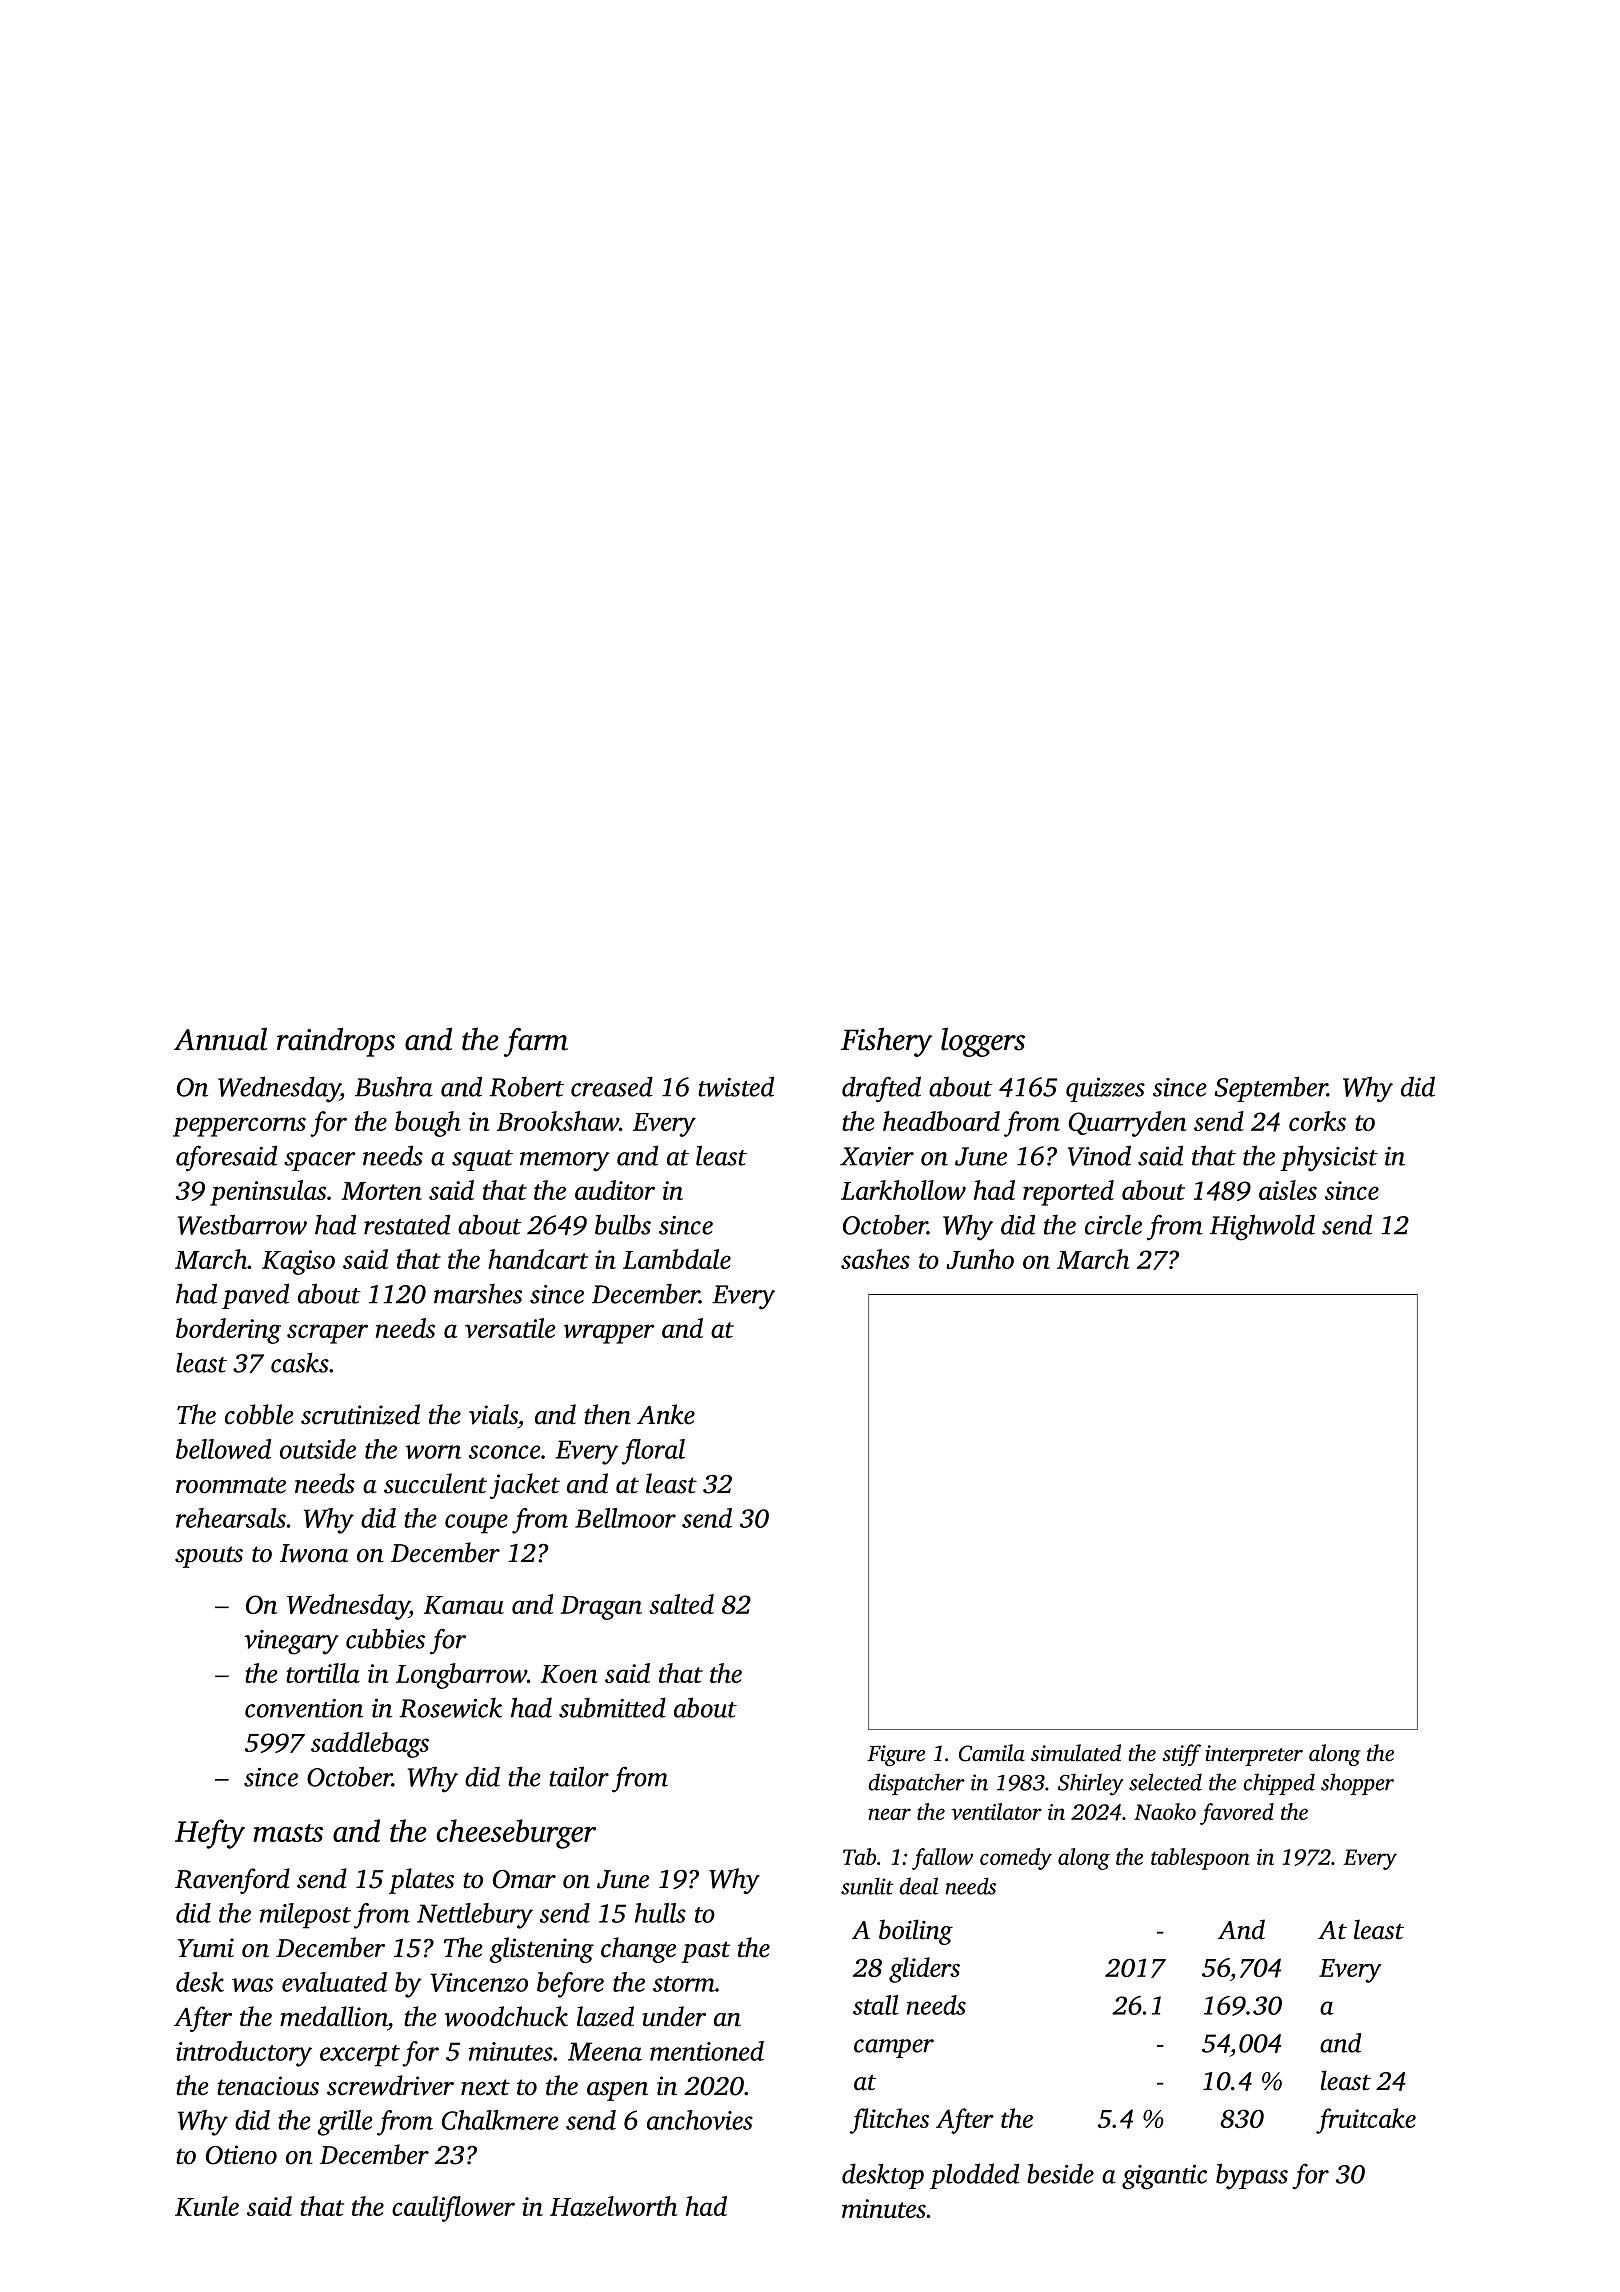  Describe the element at coordinates (617, 2091) in the image. I see `aspen` at that location.
